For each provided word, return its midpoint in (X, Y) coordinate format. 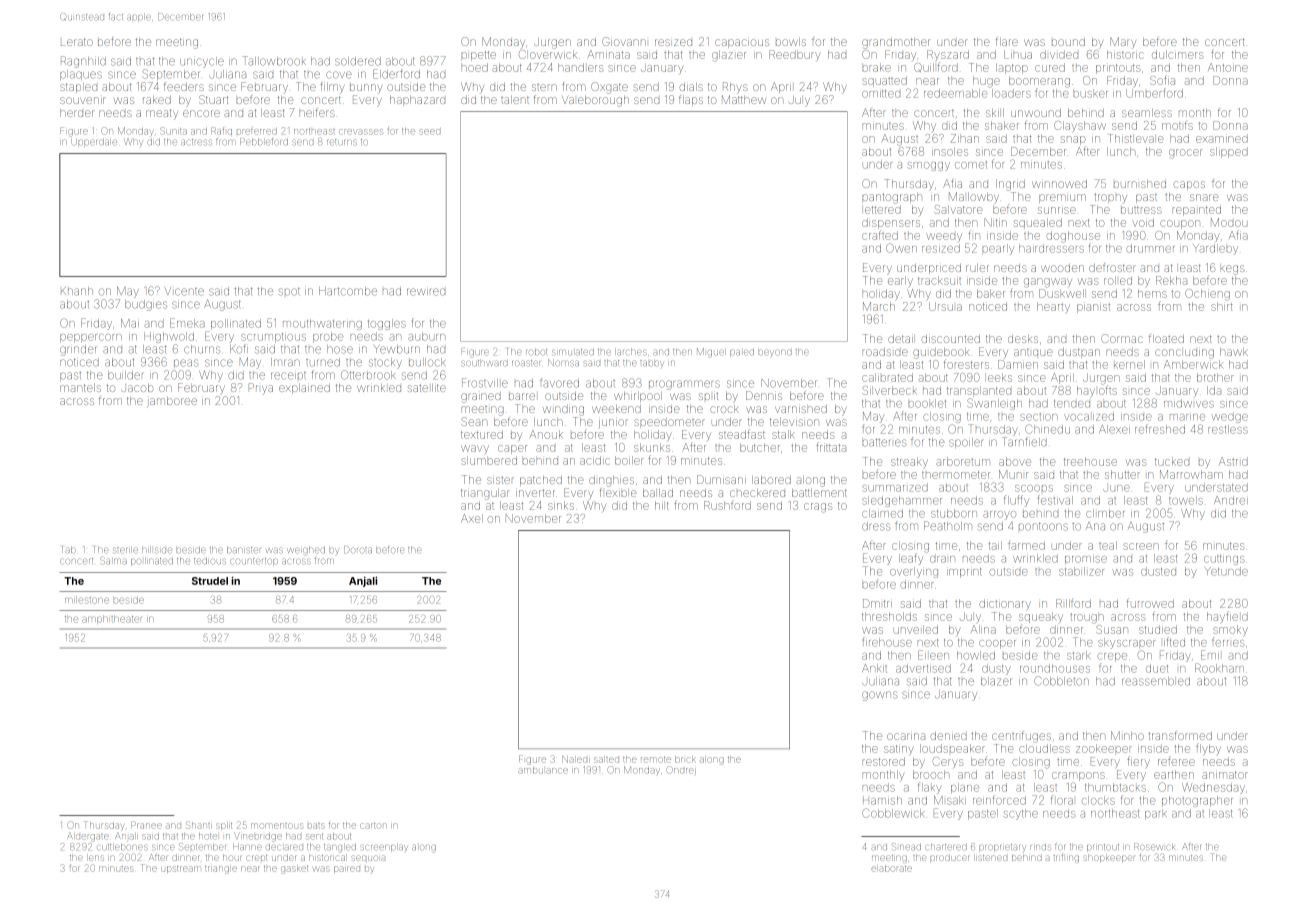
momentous (277, 826)
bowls (791, 42)
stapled (78, 88)
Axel (472, 518)
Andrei (1231, 500)
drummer (1150, 248)
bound (1068, 42)
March (879, 306)
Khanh (77, 291)
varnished (801, 409)
